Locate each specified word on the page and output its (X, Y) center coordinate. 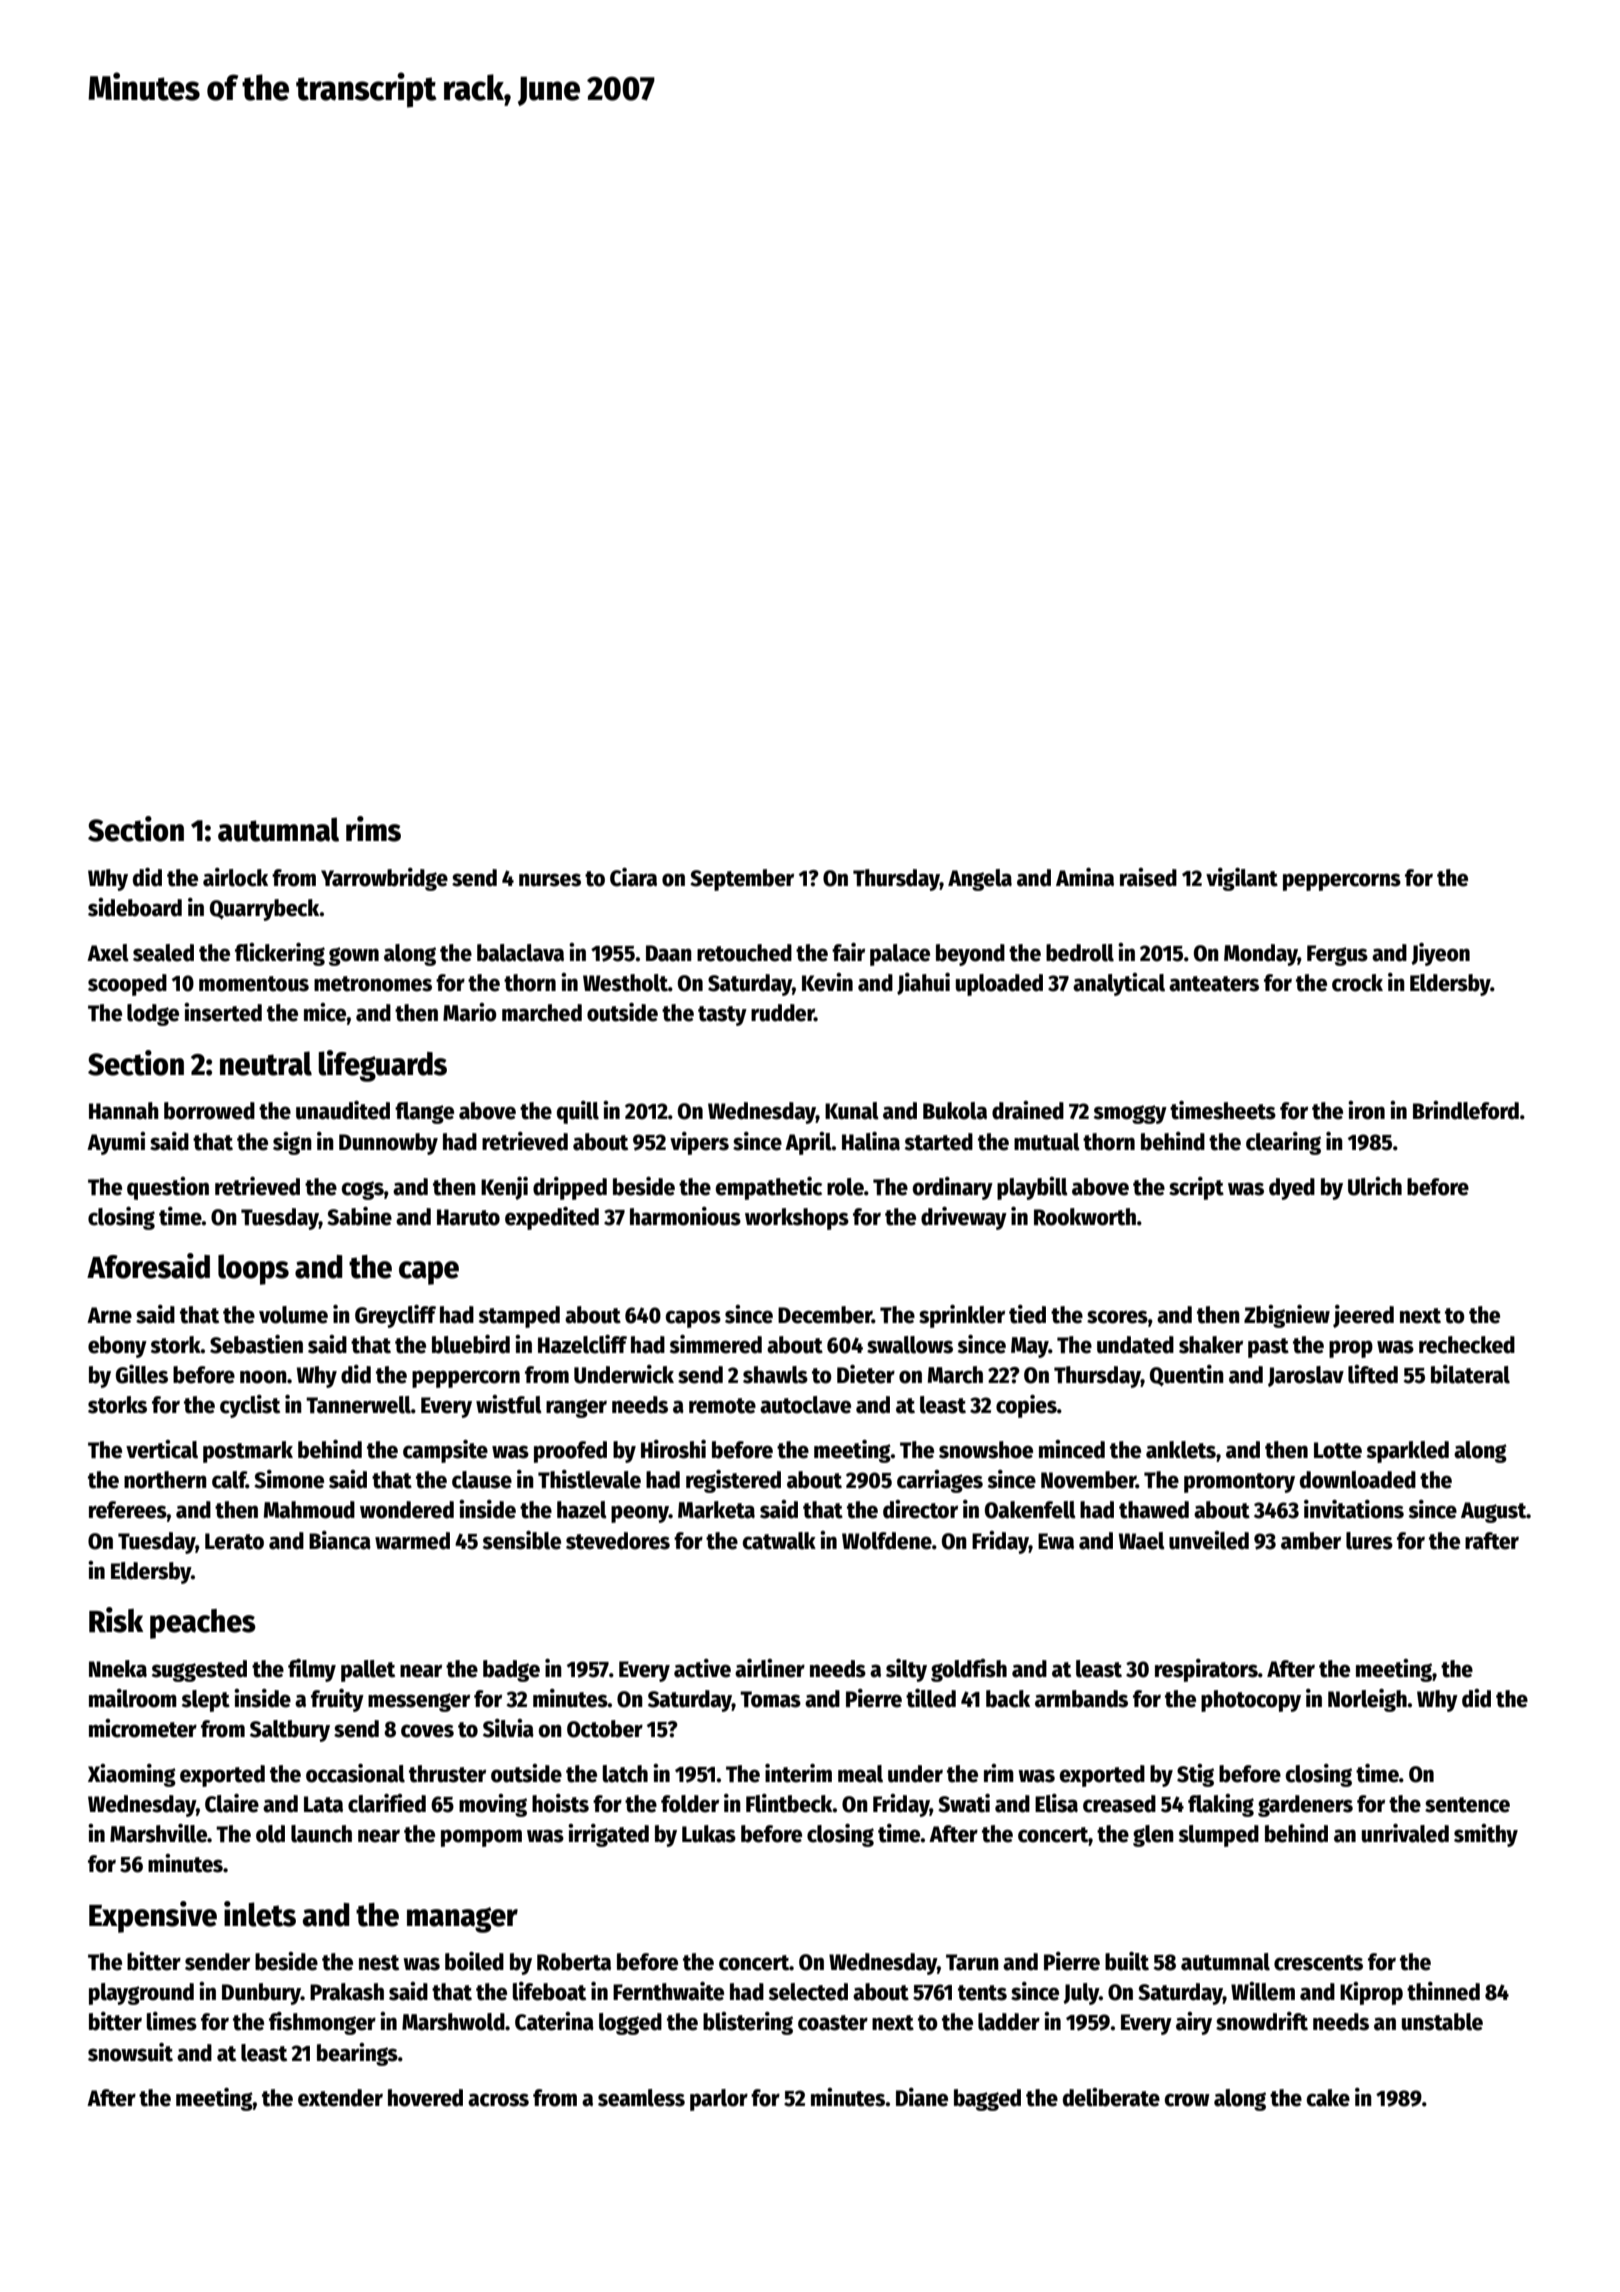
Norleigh (1367, 1700)
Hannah (124, 1111)
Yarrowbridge (384, 879)
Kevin (827, 982)
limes (172, 2021)
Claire (232, 1803)
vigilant (1242, 879)
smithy (1486, 1835)
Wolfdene (887, 1541)
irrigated (608, 1835)
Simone (289, 1479)
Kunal (852, 1111)
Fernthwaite (668, 1991)
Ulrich (1375, 1186)
